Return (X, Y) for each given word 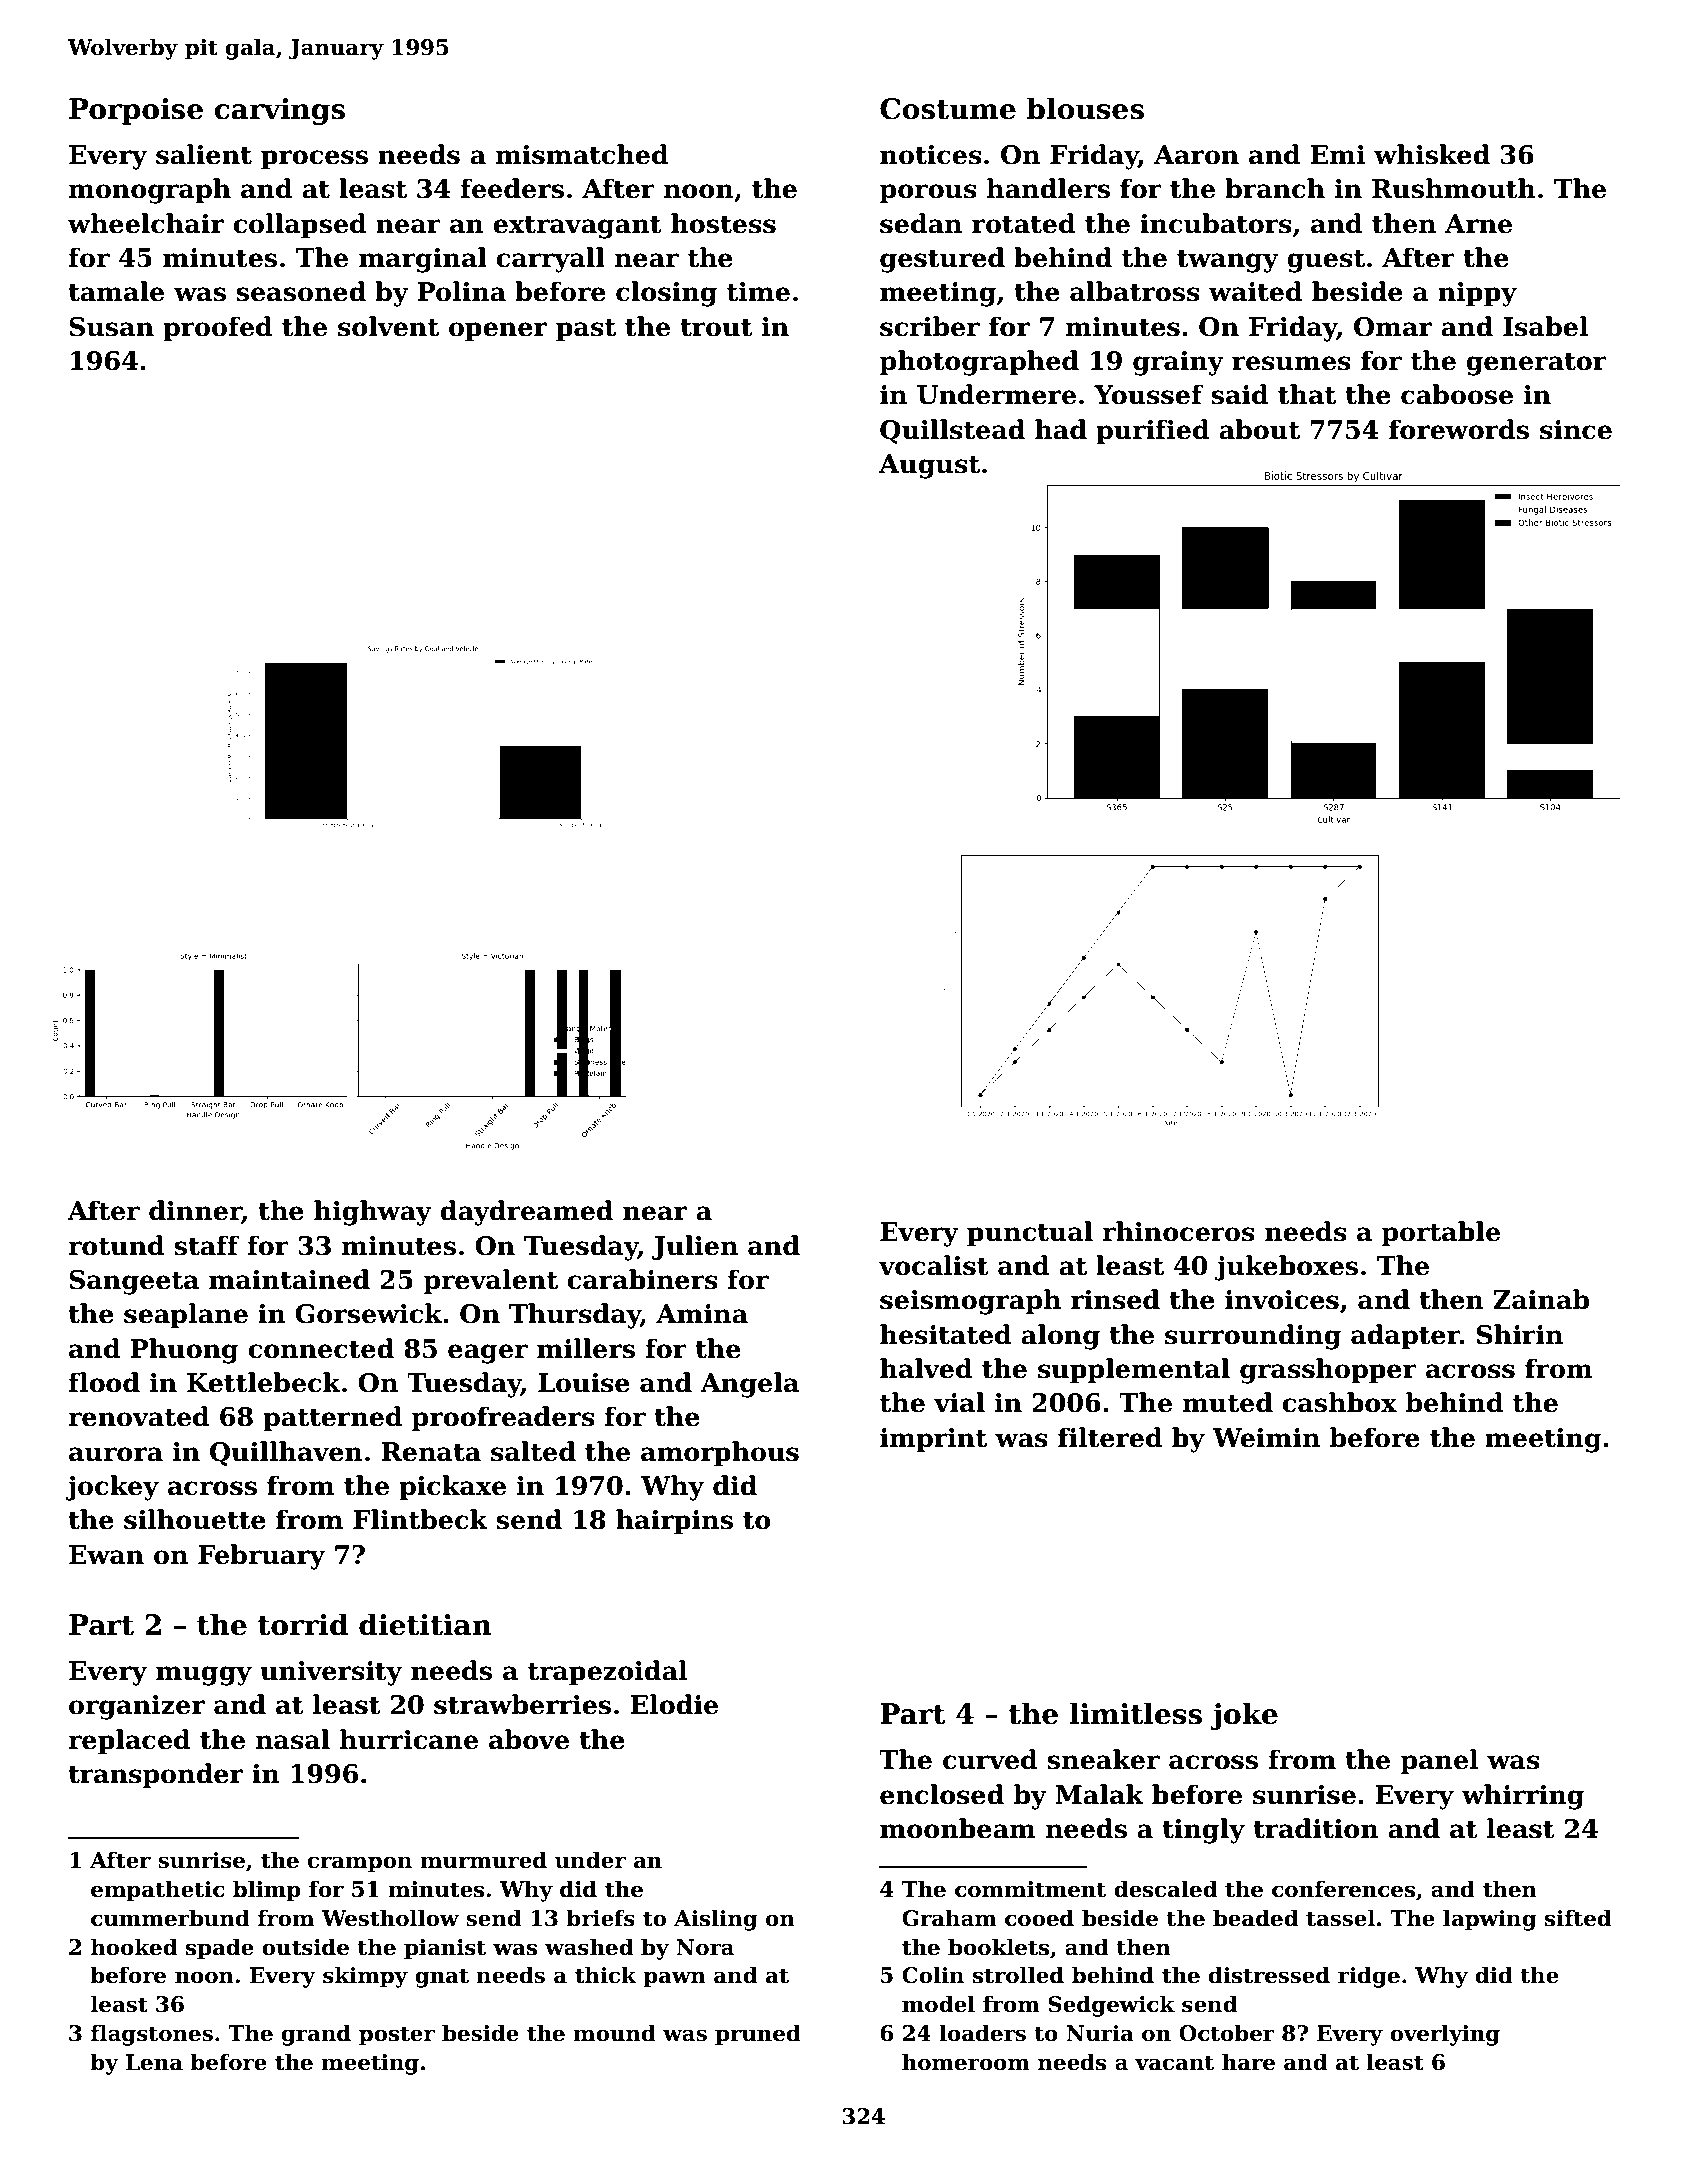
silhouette (195, 1519)
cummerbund (170, 1918)
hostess (723, 223)
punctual (1030, 1233)
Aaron (1196, 155)
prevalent (491, 1281)
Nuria (1100, 2033)
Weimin (1266, 1438)
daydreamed (526, 1213)
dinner (195, 1211)
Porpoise (136, 111)
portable (1441, 1233)
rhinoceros (1178, 1231)
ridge (1369, 1977)
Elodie (674, 1704)
